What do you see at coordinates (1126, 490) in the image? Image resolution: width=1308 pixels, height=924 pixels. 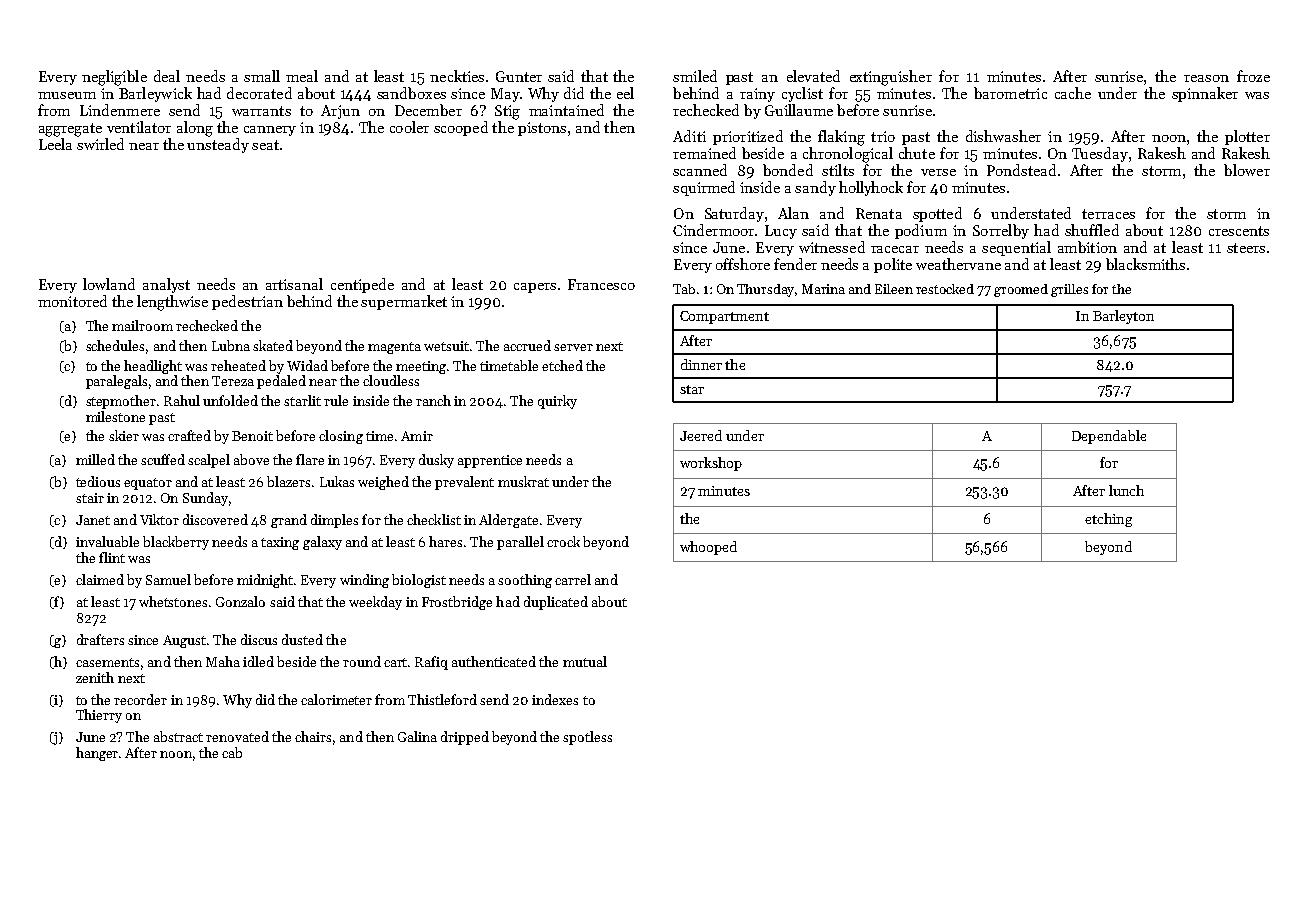 I see `lunch` at bounding box center [1126, 490].
